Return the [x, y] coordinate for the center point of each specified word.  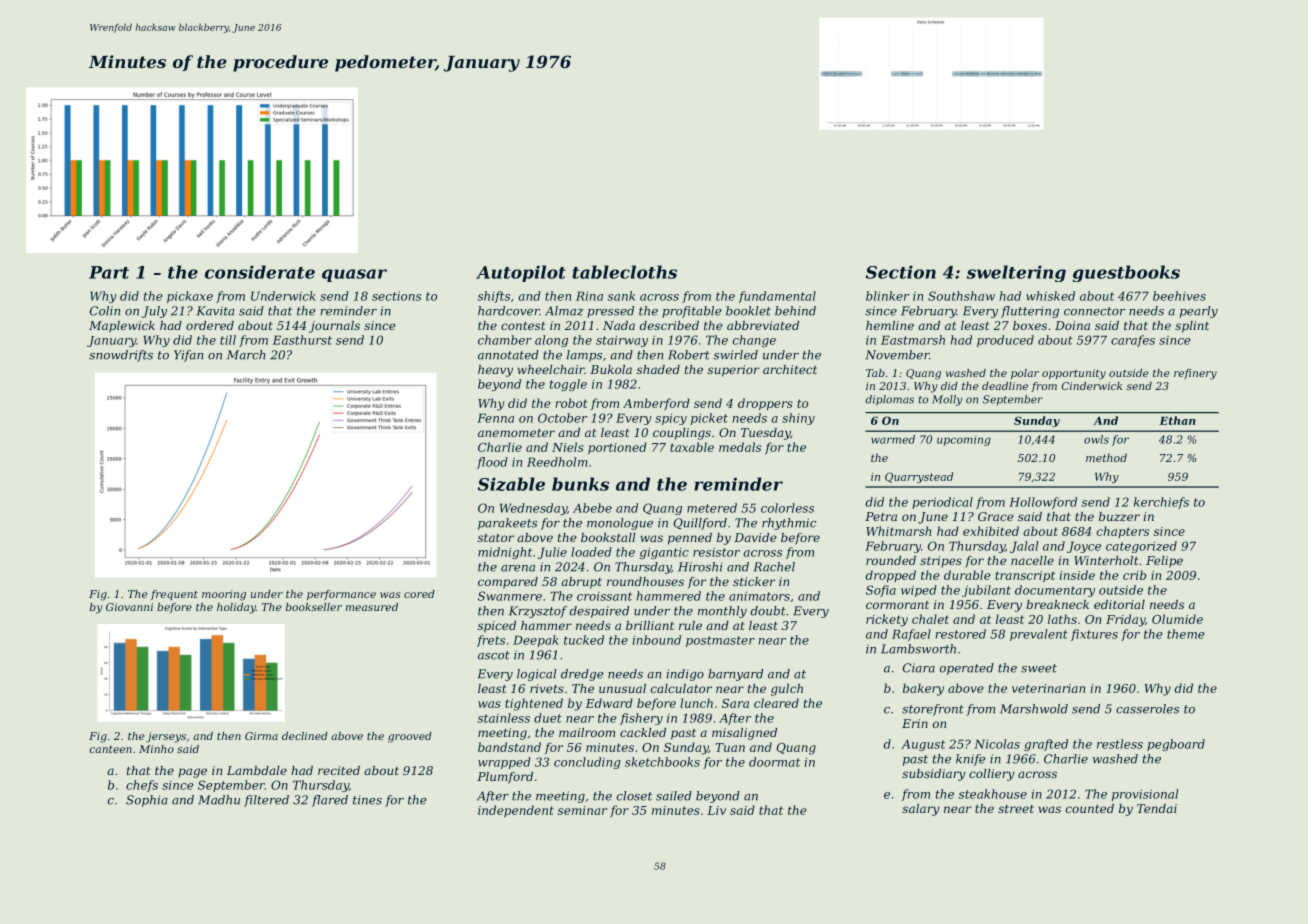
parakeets [507, 524]
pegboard [1176, 745]
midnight [505, 553]
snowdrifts [121, 356]
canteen [111, 749]
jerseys [166, 737]
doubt [768, 611]
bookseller [314, 607]
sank [621, 296]
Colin [105, 311]
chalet [930, 619]
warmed [893, 439]
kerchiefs [1161, 503]
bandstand [509, 747]
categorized [1141, 547]
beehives [1179, 296]
